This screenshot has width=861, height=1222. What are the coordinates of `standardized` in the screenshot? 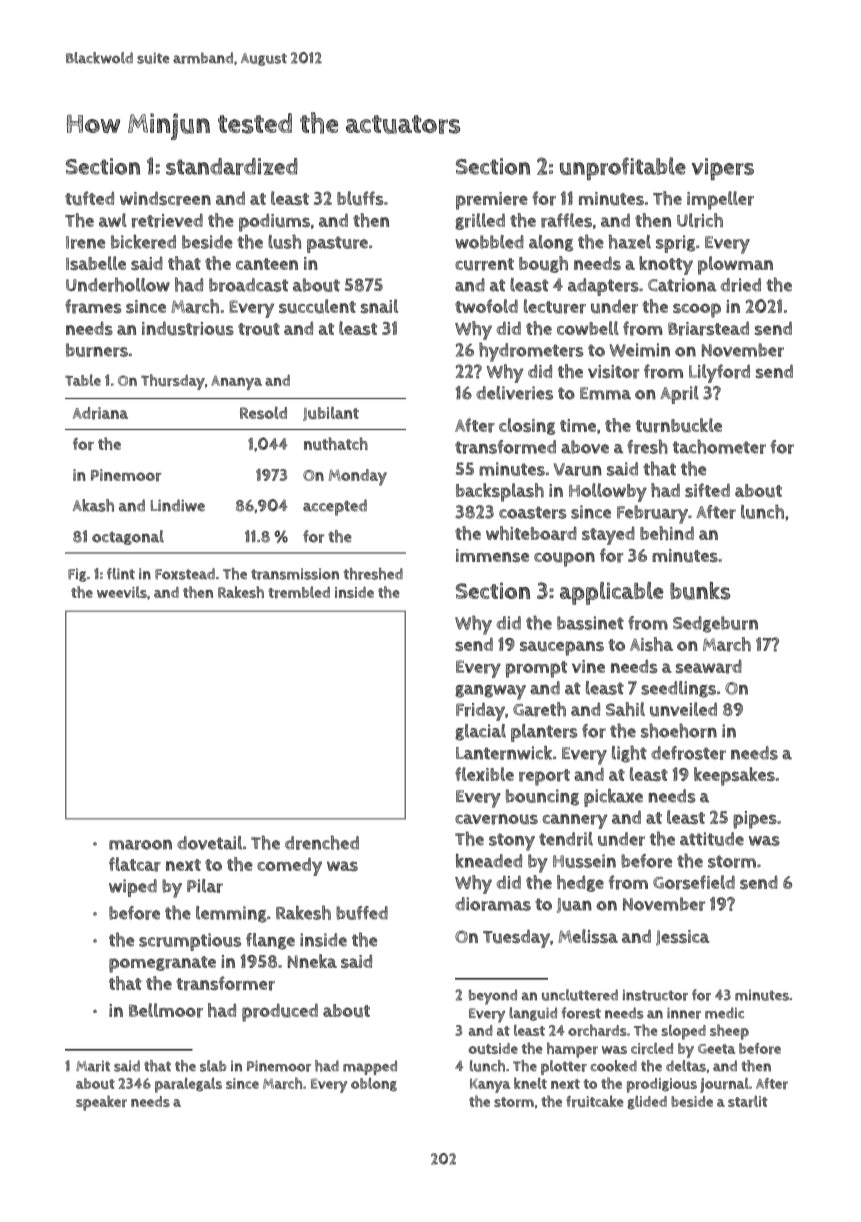 It's located at (232, 166).
